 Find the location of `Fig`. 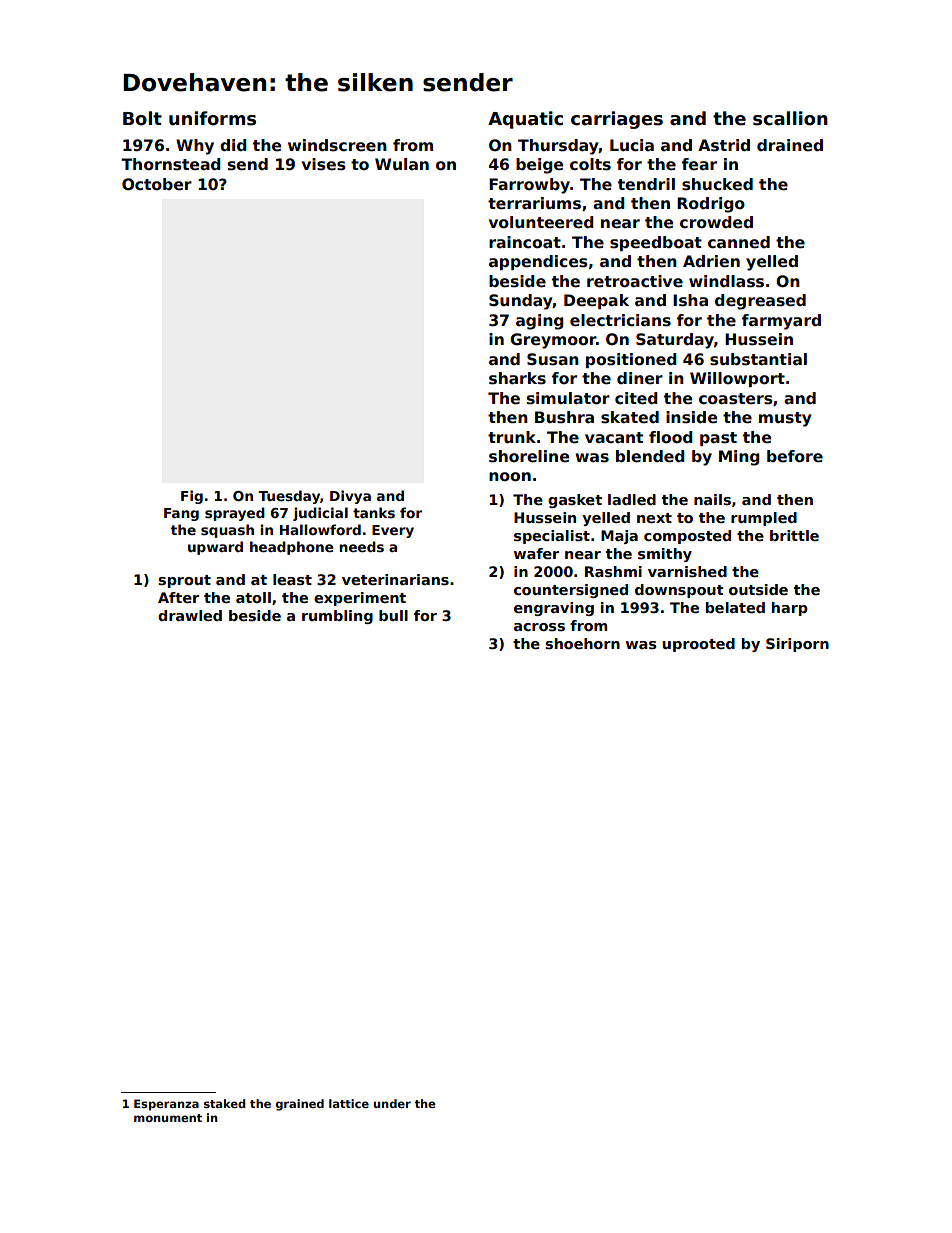

Fig is located at coordinates (192, 497).
